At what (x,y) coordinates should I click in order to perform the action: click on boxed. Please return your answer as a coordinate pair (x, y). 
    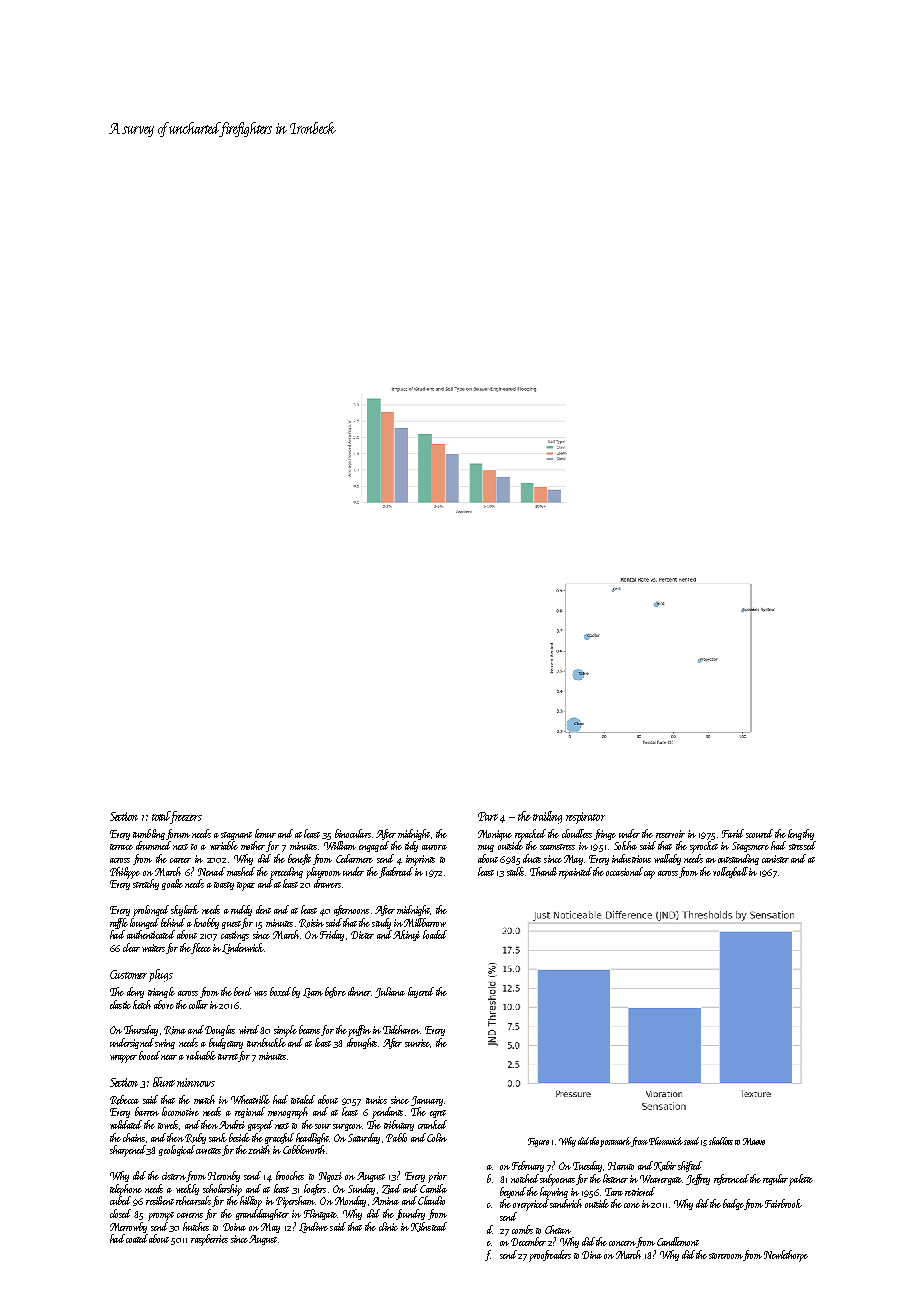
    Looking at the image, I should click on (280, 991).
